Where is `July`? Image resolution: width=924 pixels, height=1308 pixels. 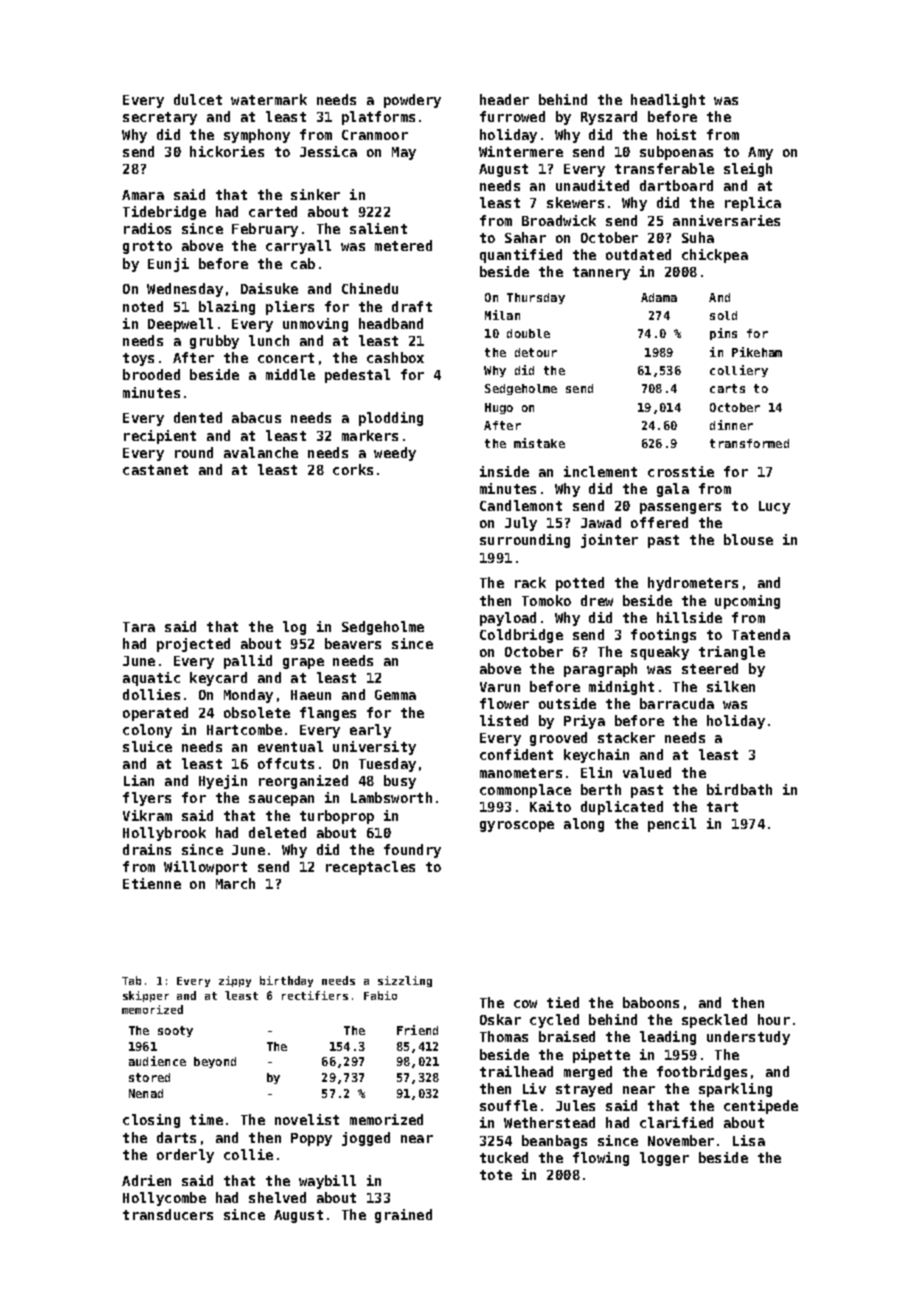
July is located at coordinates (521, 524).
